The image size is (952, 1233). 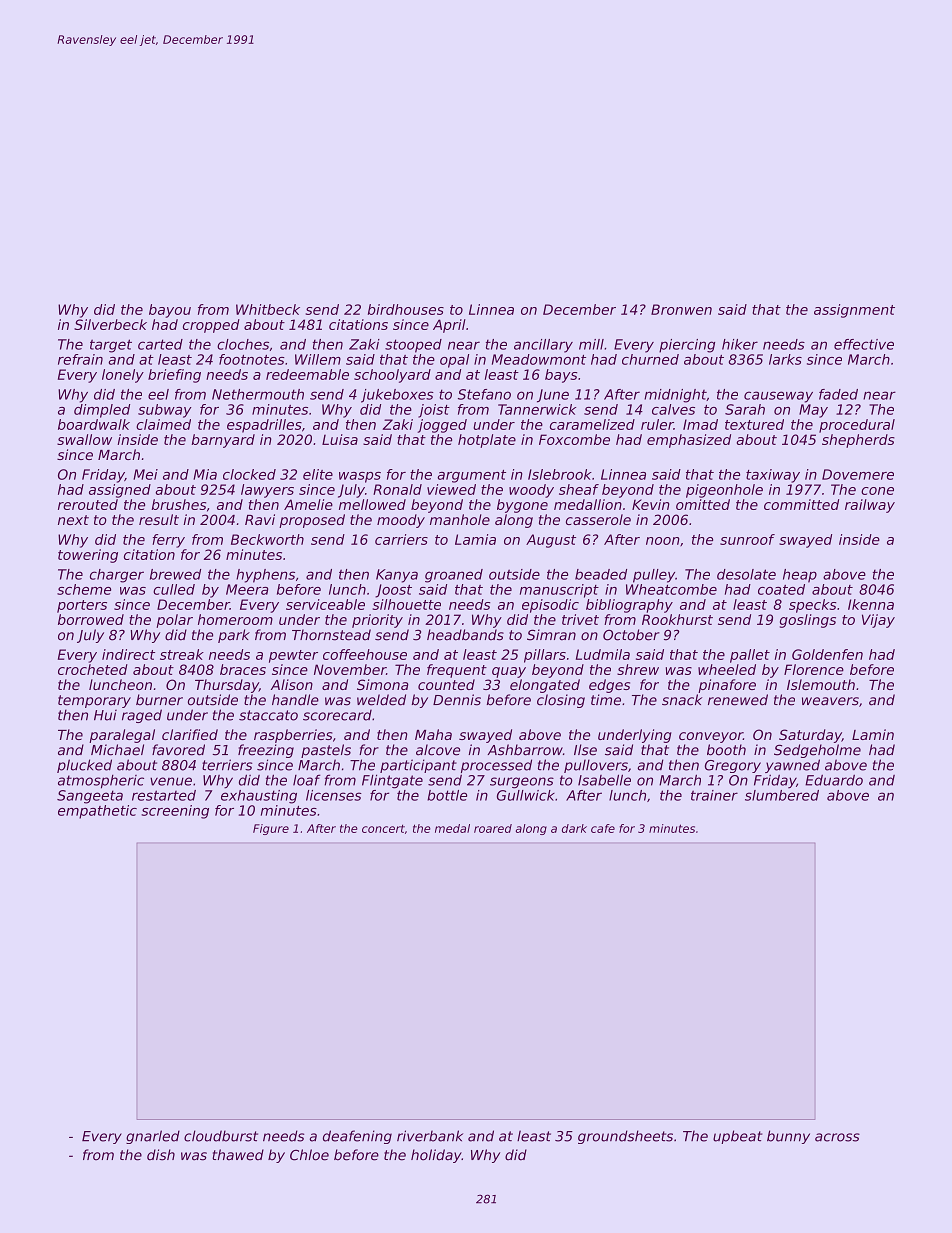 What do you see at coordinates (800, 576) in the screenshot?
I see `heap` at bounding box center [800, 576].
